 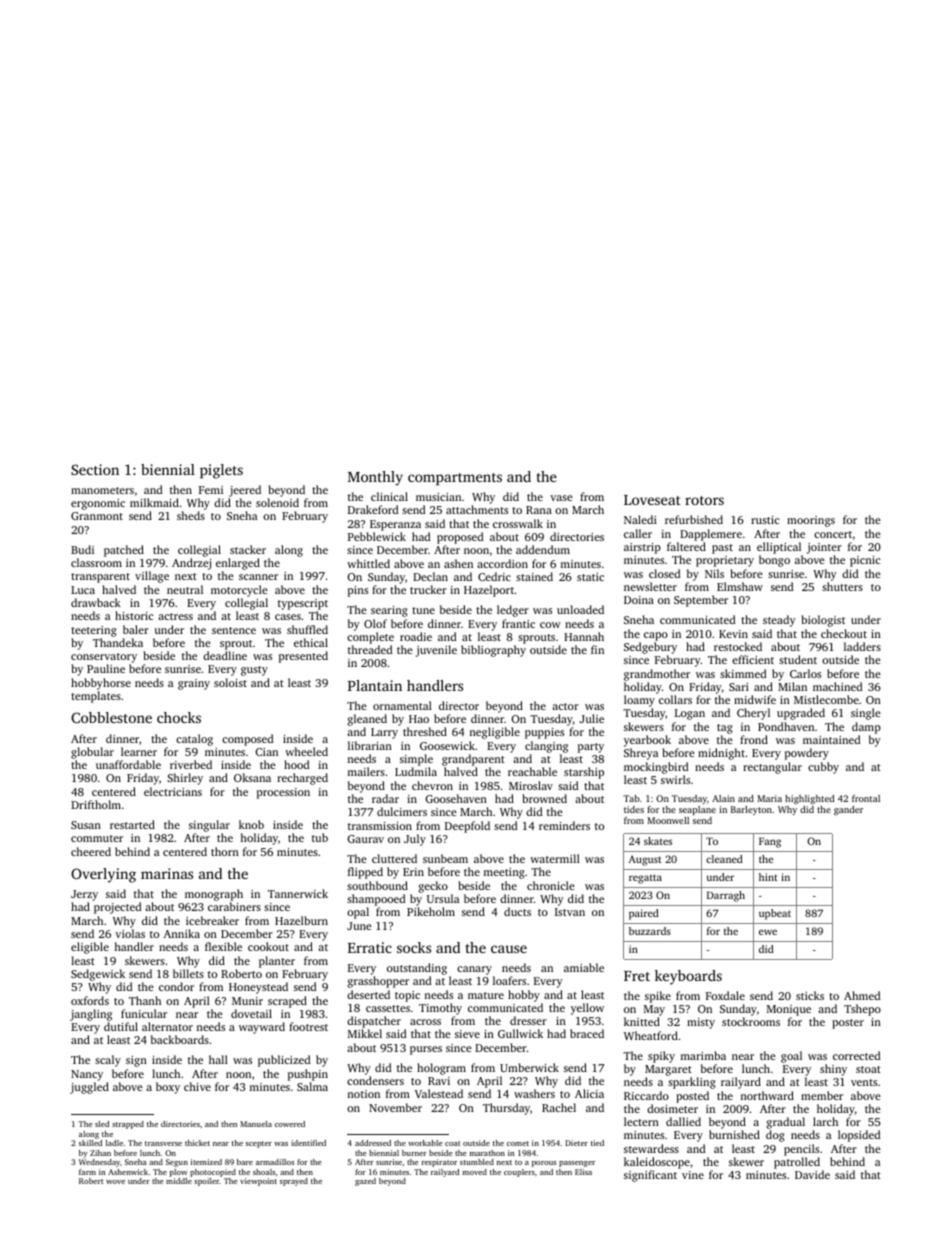 I want to click on learner, so click(x=139, y=751).
